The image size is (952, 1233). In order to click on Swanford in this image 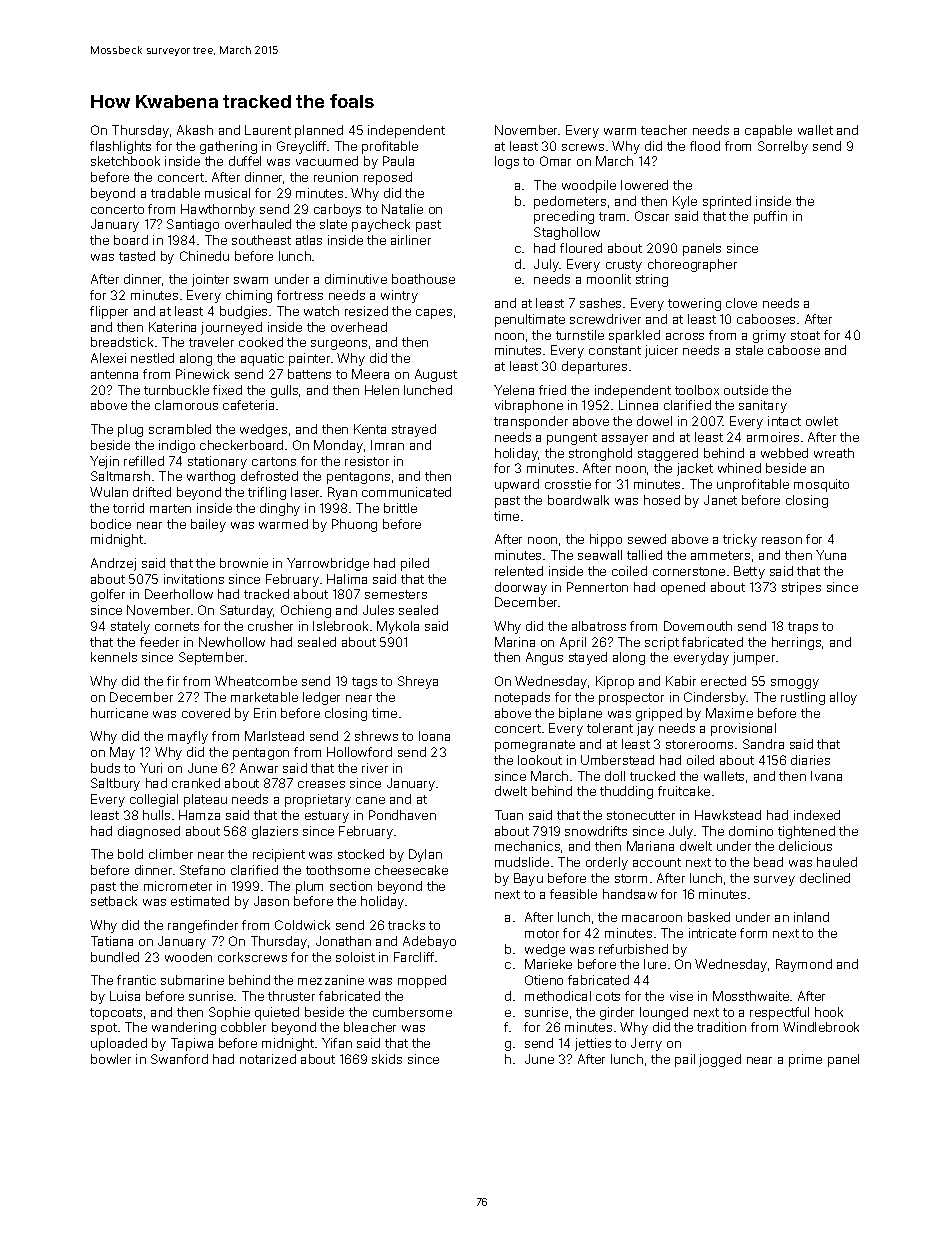, I will do `click(179, 1059)`.
